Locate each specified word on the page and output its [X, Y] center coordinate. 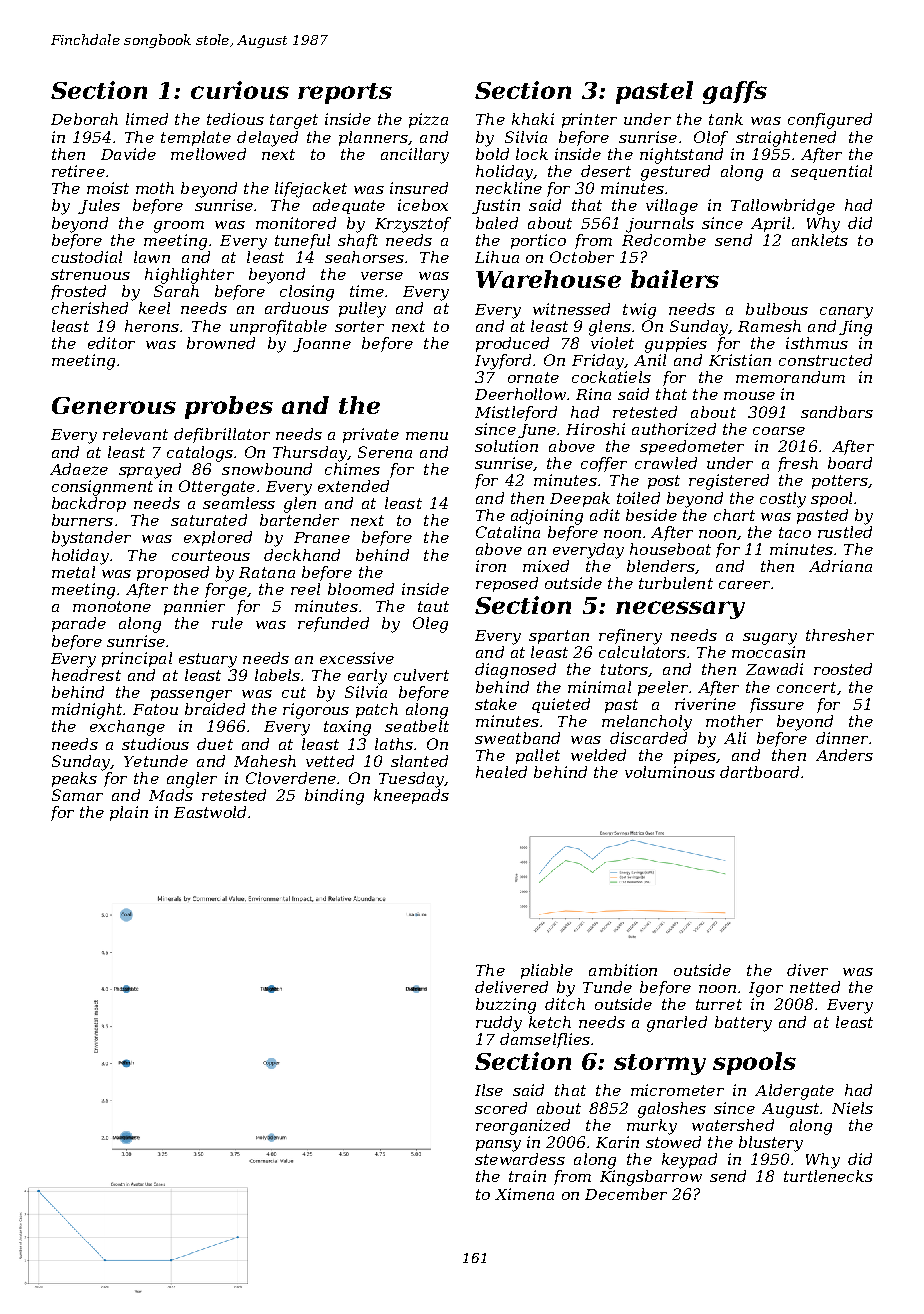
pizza [428, 120]
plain [129, 813]
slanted [419, 761]
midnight [87, 711]
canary [846, 313]
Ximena [524, 1194]
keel [154, 308]
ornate [533, 377]
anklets [820, 240]
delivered [511, 987]
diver [807, 970]
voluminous [670, 772]
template [196, 138]
